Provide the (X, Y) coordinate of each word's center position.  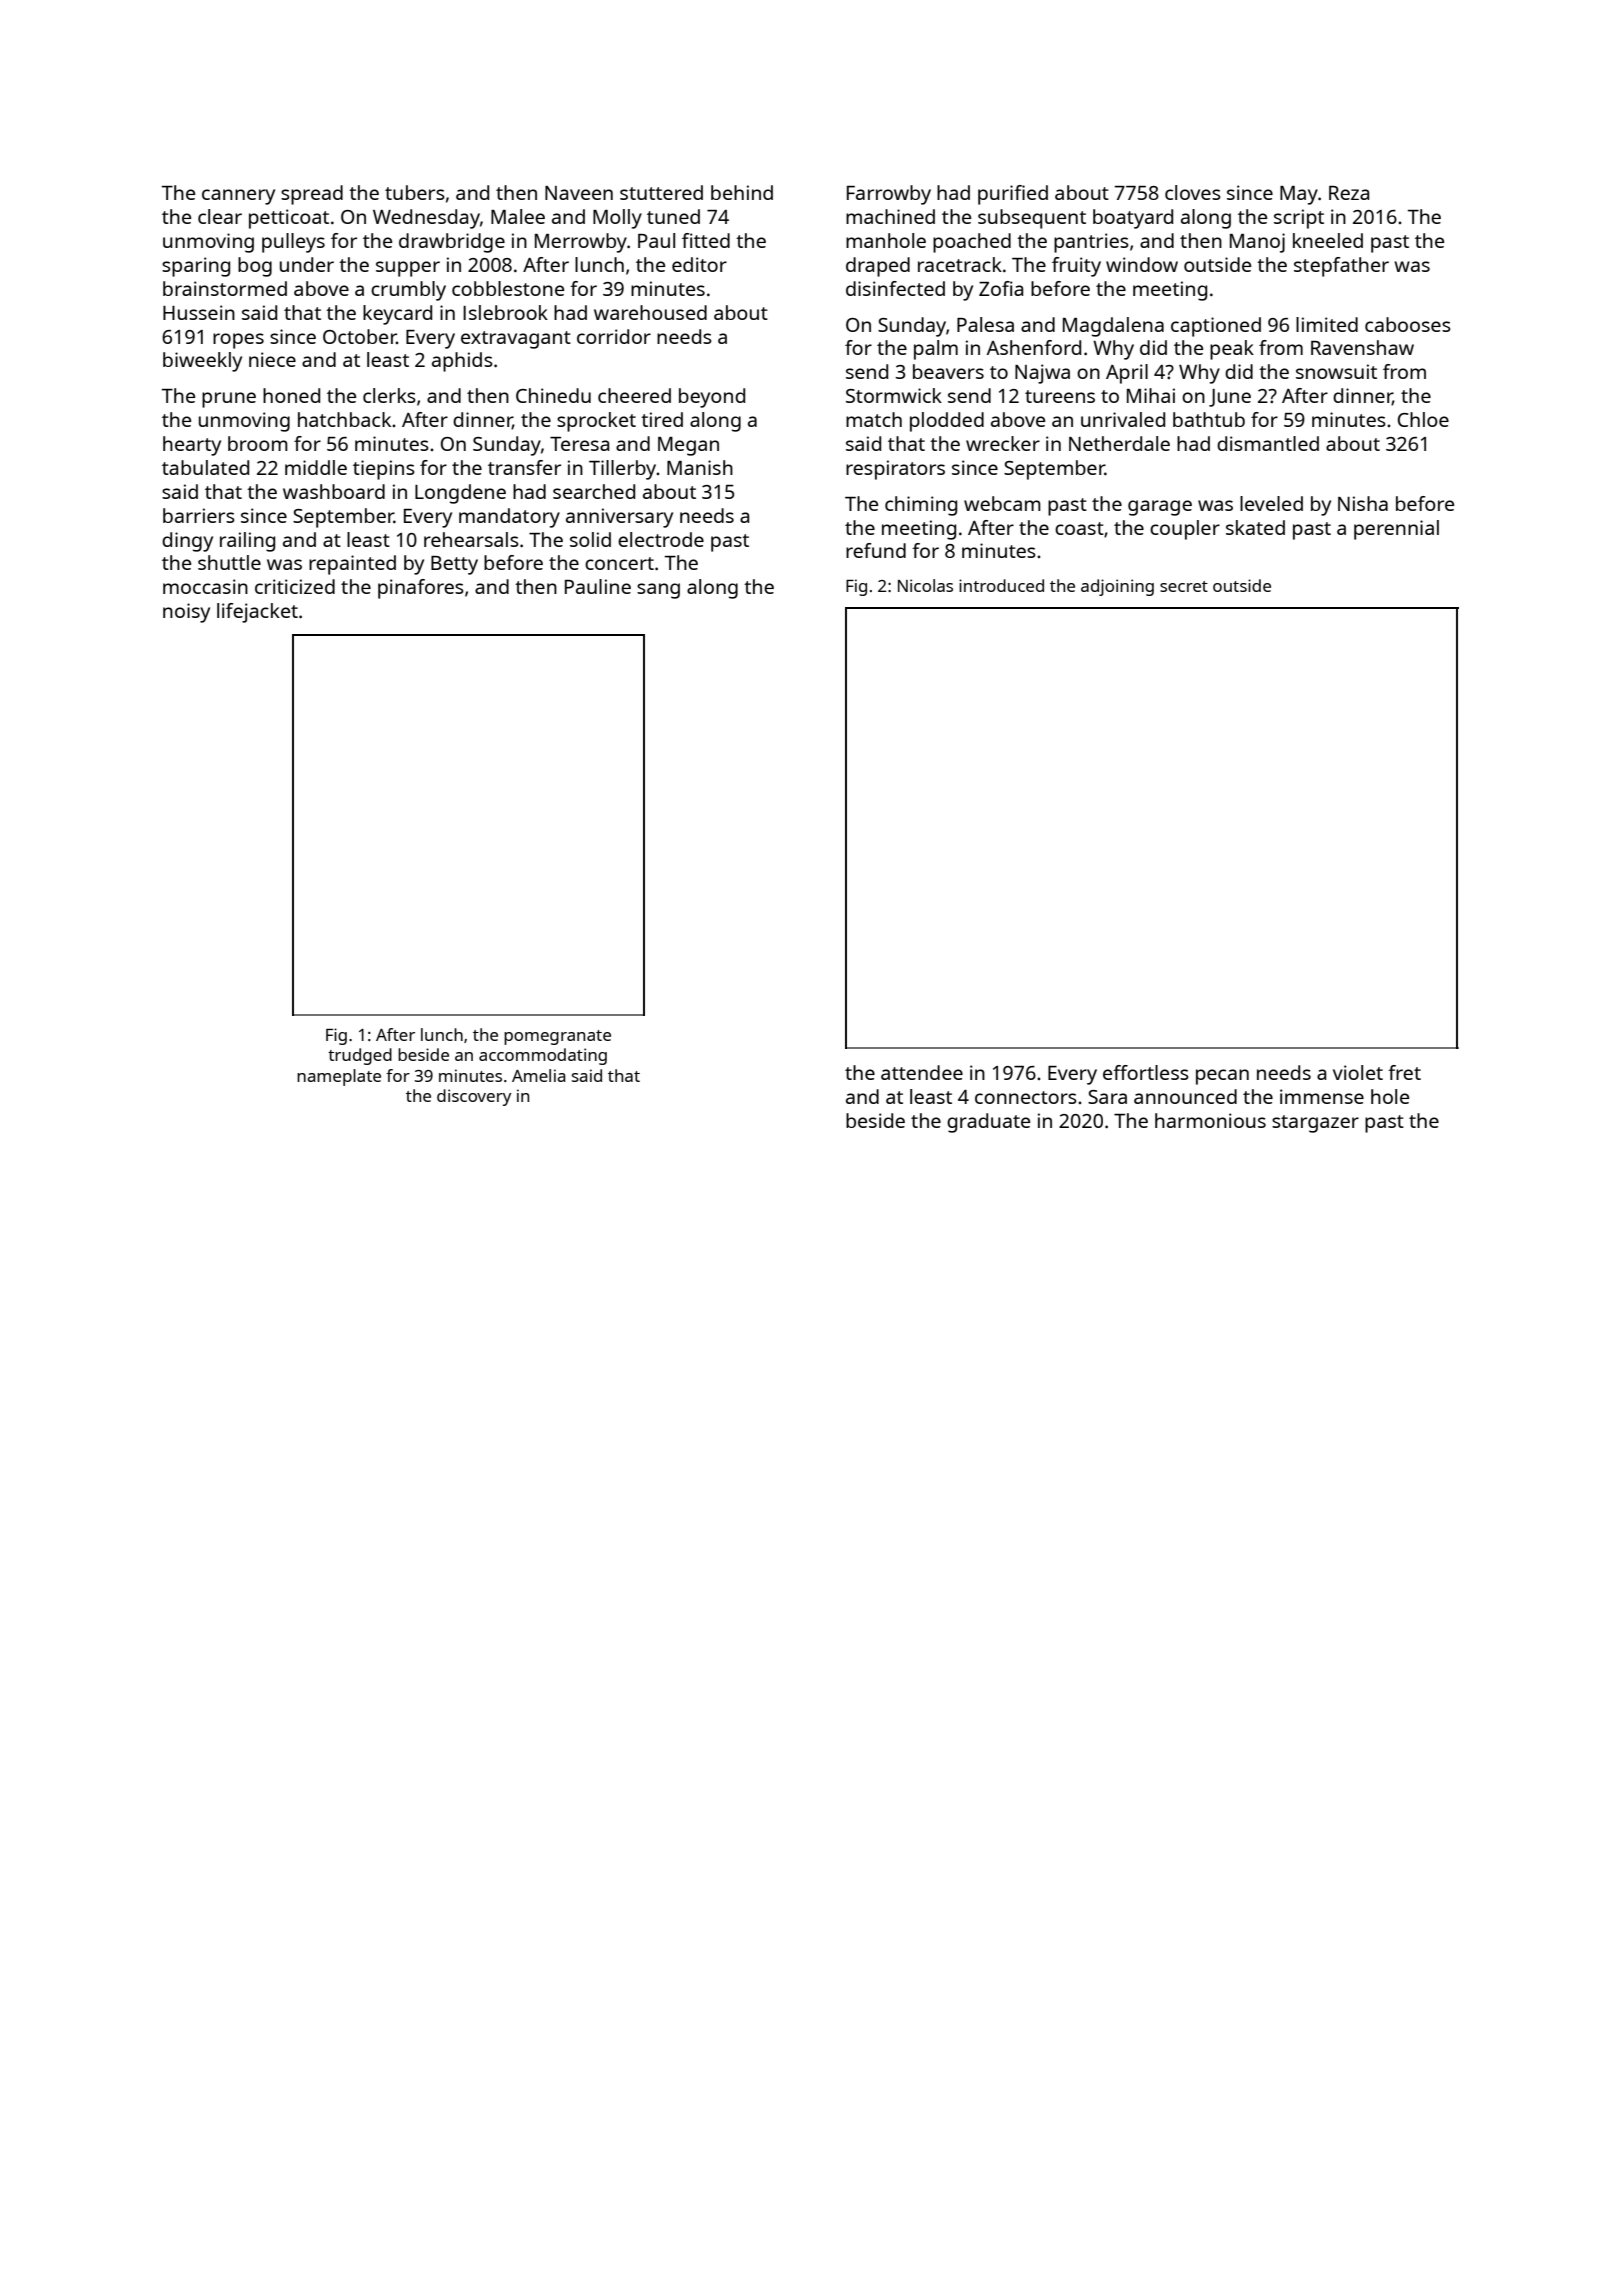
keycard (397, 315)
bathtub (1209, 419)
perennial (1396, 530)
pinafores (421, 589)
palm (936, 350)
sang (658, 591)
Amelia (539, 1075)
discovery (474, 1097)
